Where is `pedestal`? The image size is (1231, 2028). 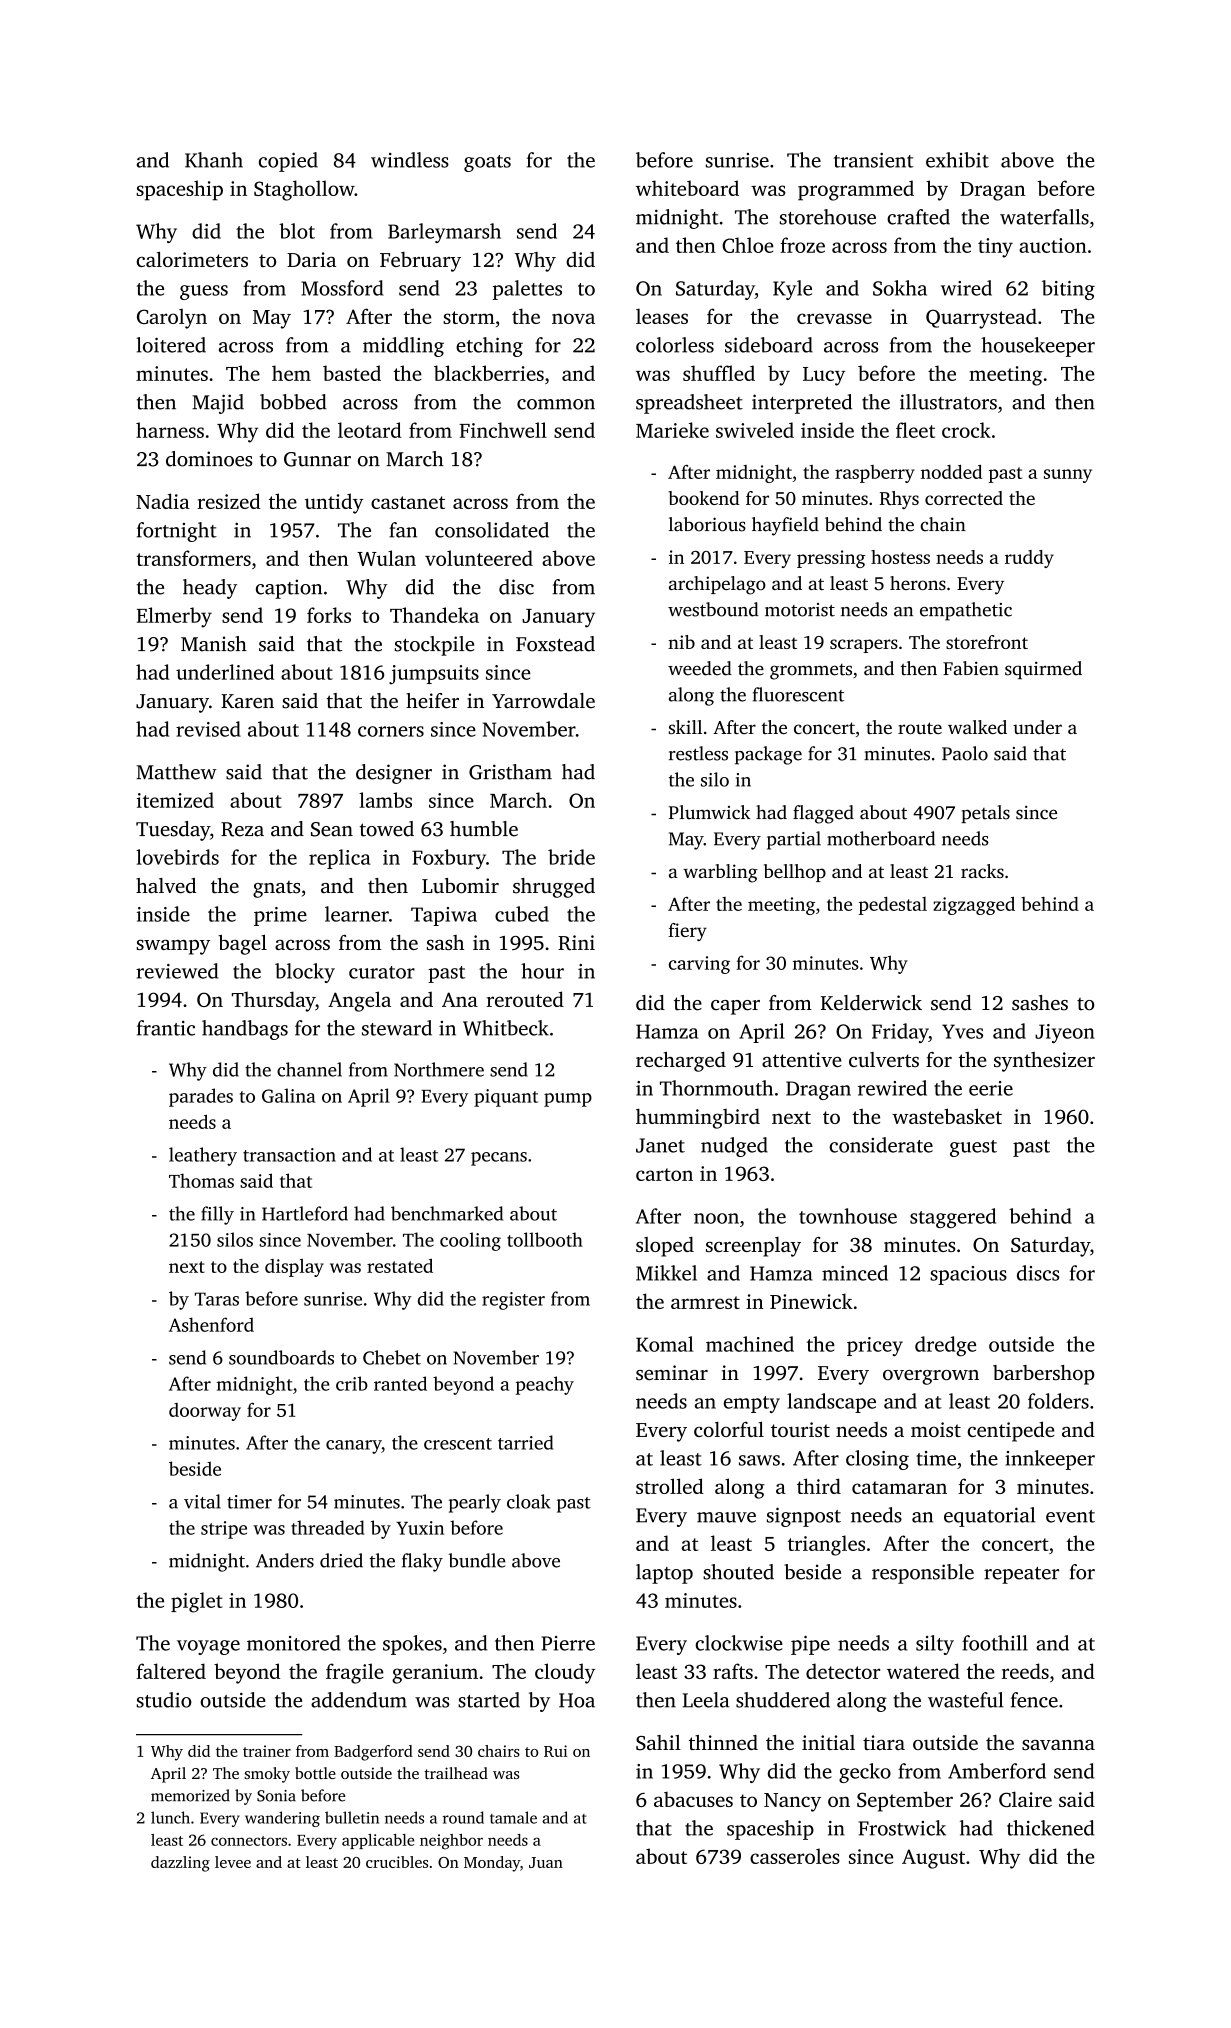 pedestal is located at coordinates (893, 906).
